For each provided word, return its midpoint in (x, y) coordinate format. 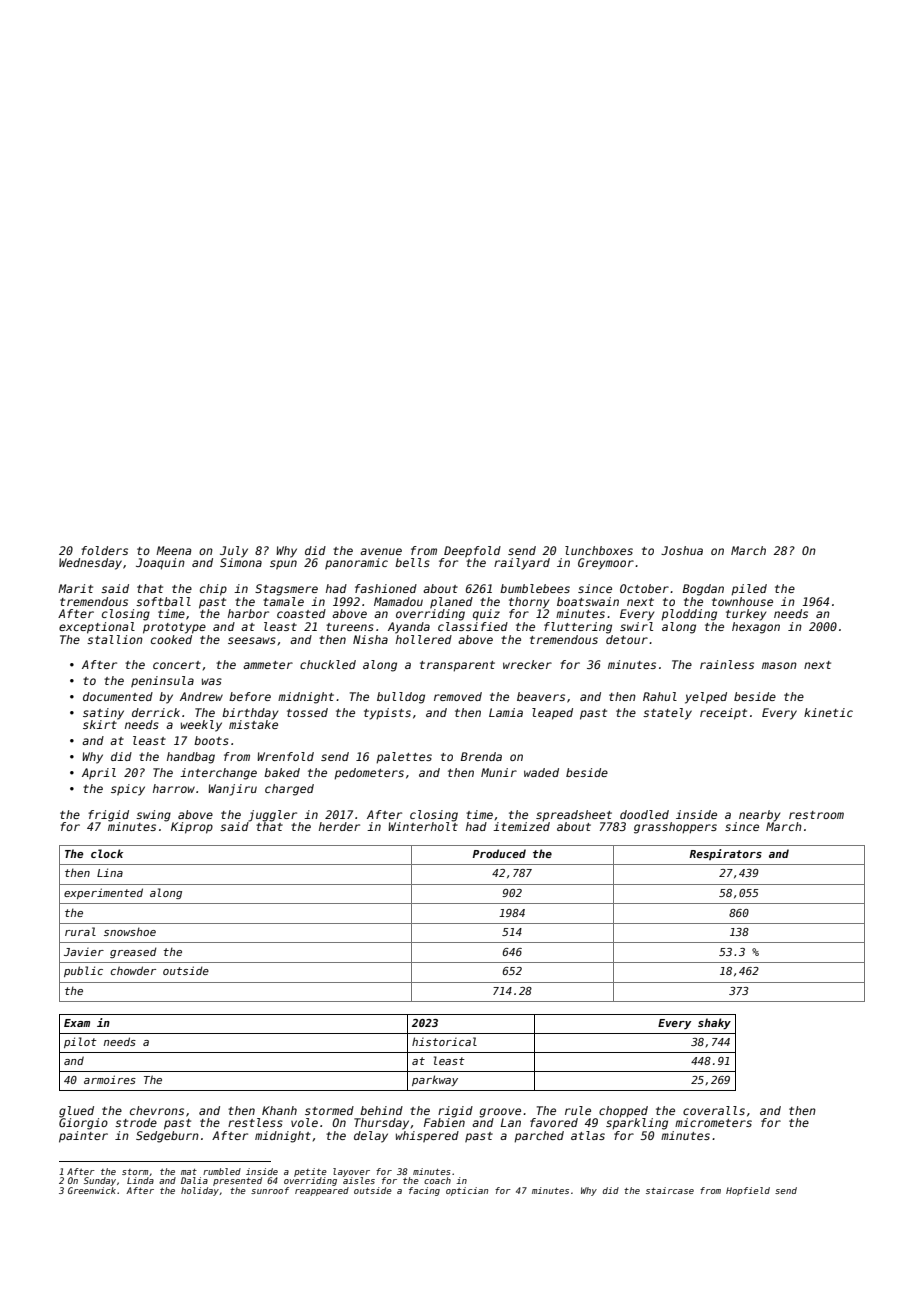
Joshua (682, 550)
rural (80, 931)
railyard (522, 564)
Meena (173, 550)
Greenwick (92, 1190)
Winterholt (423, 826)
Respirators (725, 854)
